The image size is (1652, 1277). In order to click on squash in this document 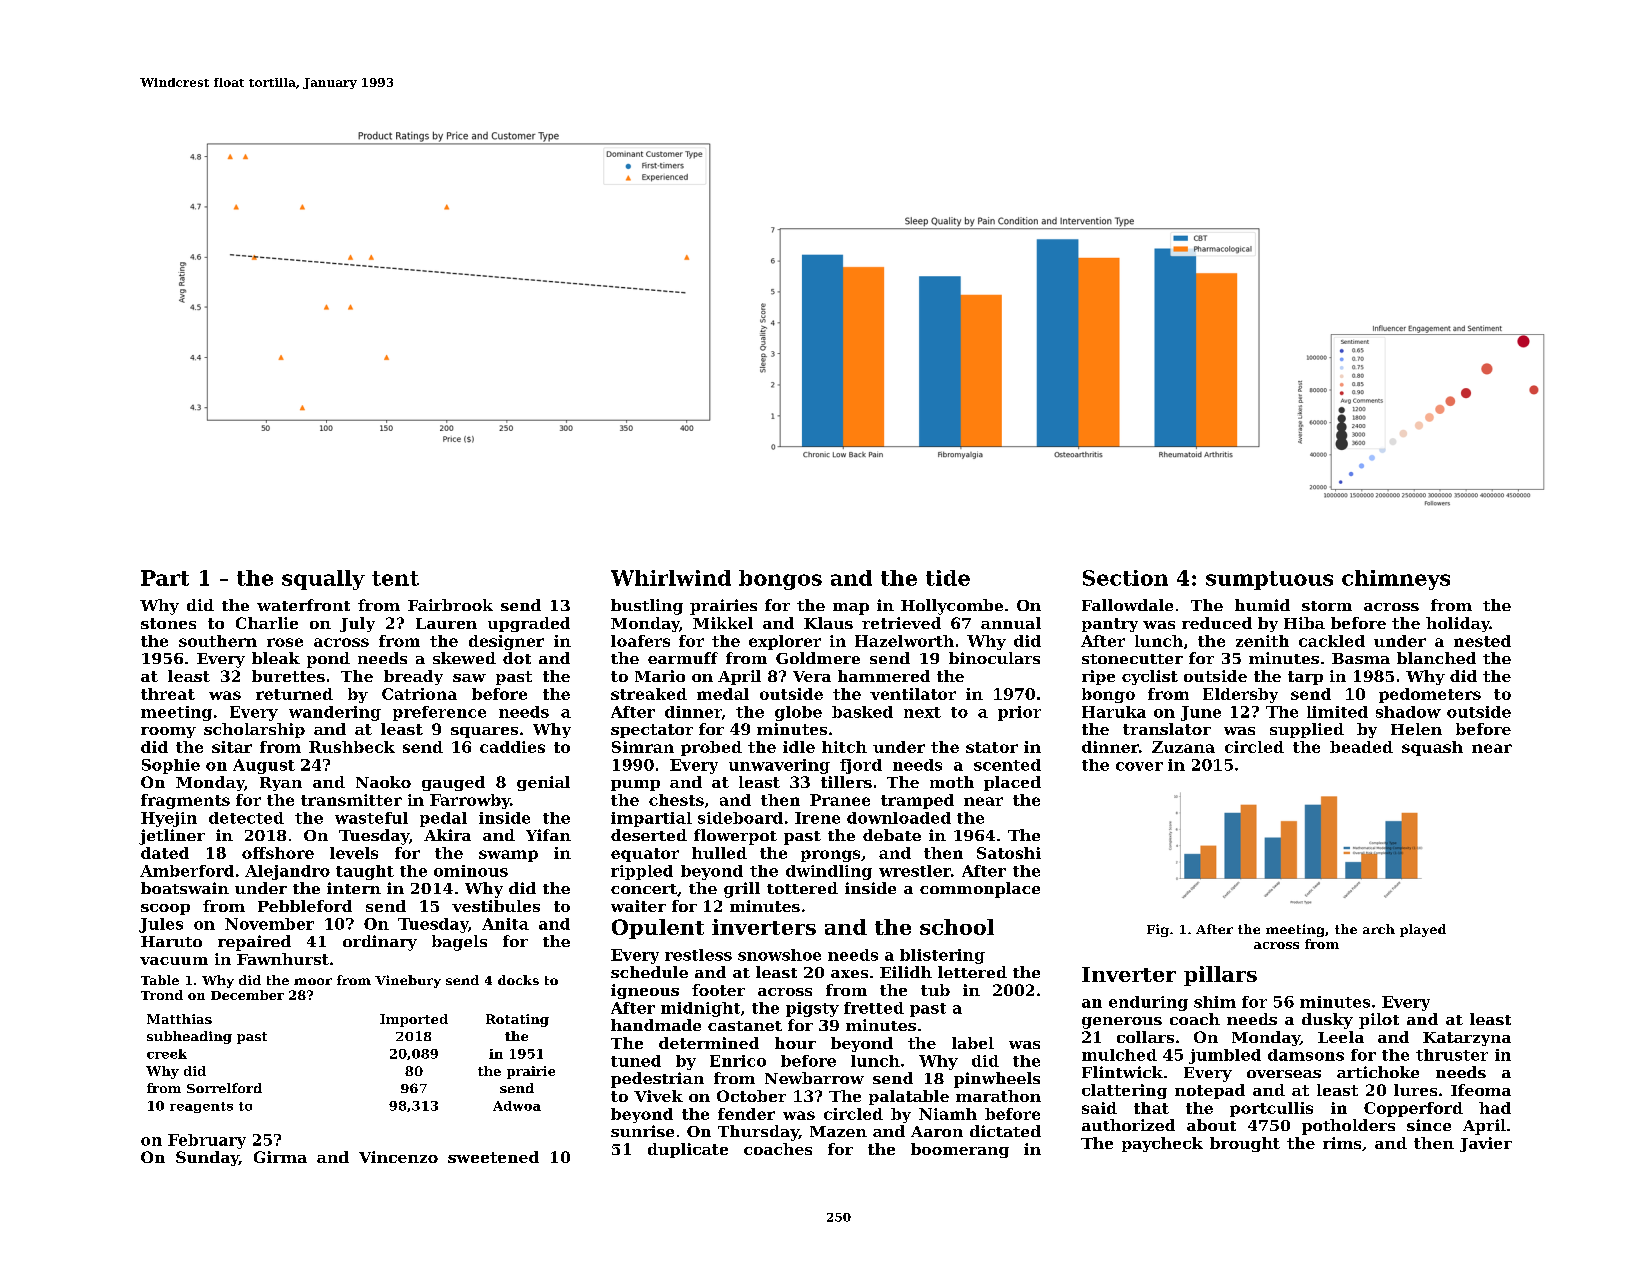, I will do `click(1432, 748)`.
